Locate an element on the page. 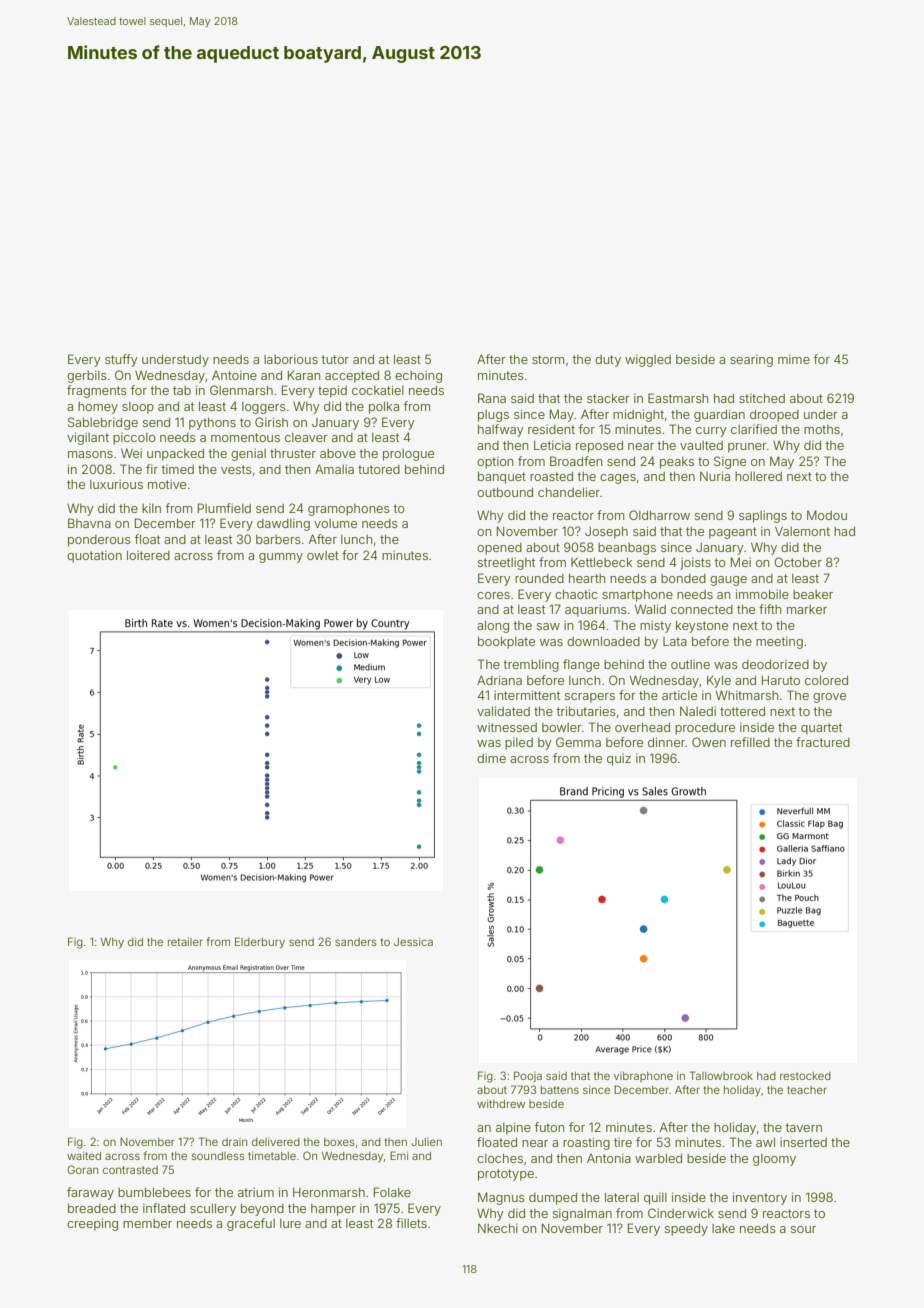  restocked is located at coordinates (805, 1076).
